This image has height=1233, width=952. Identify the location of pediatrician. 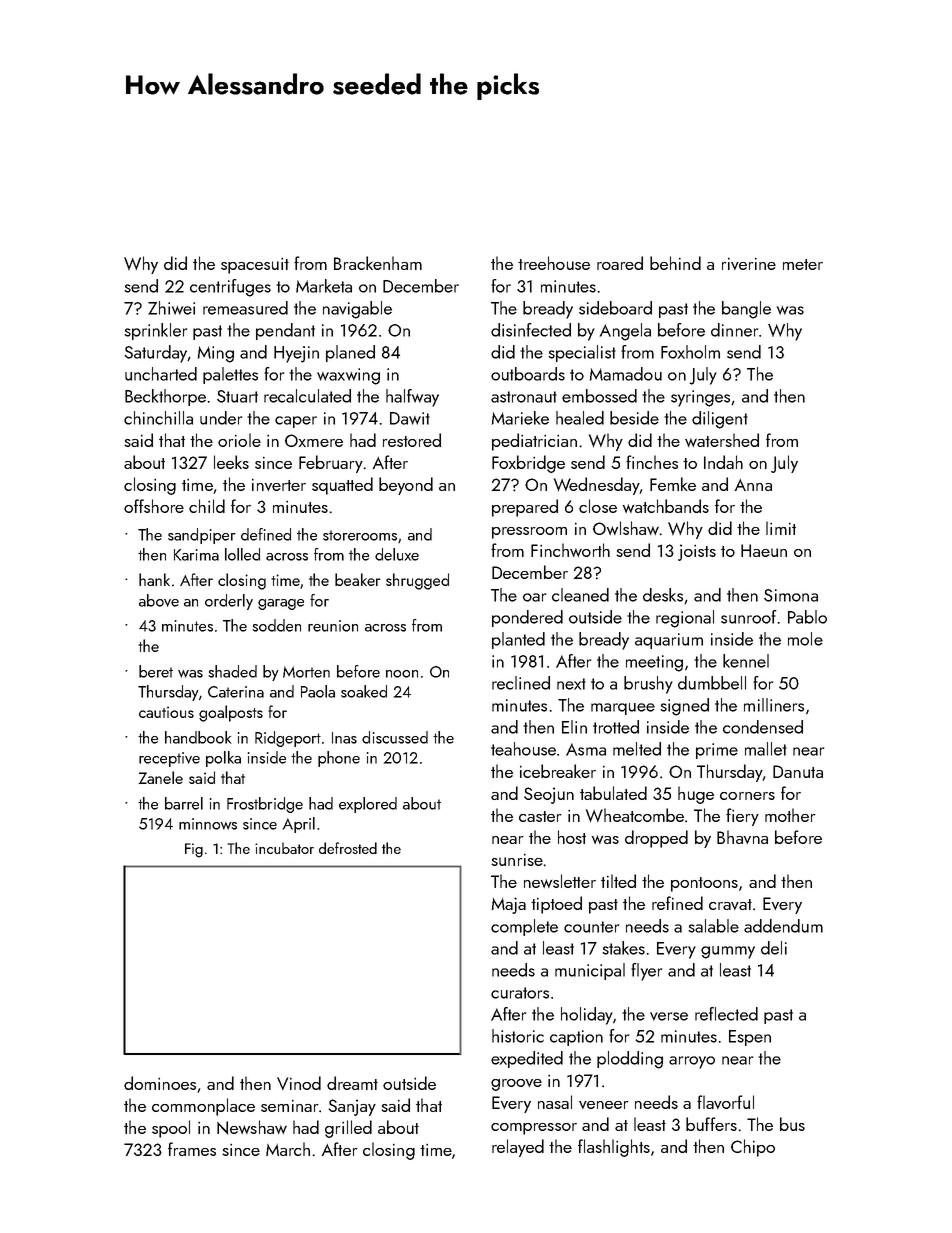
(534, 442).
